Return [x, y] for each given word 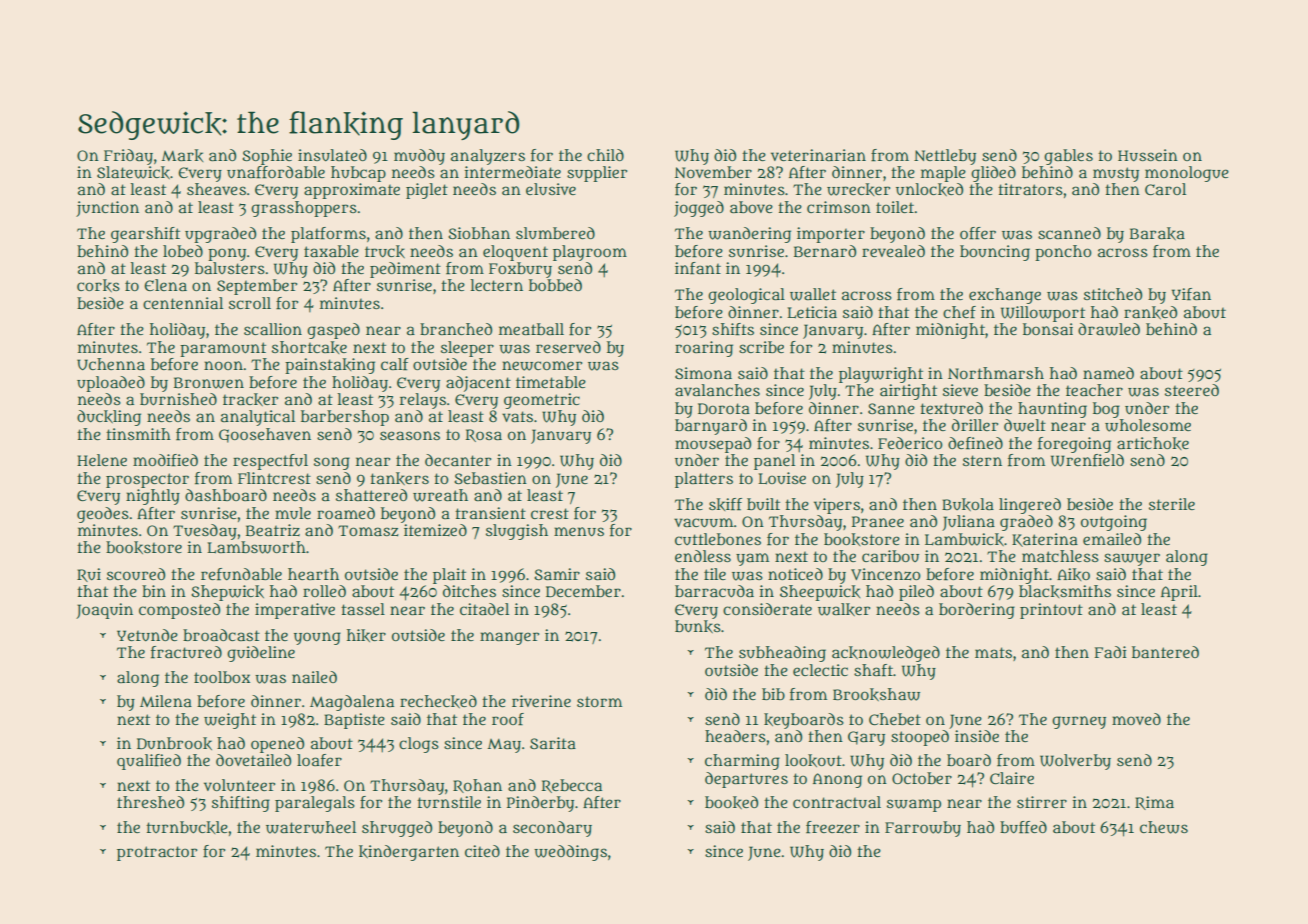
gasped [333, 331]
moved [1136, 719]
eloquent [515, 253]
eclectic [820, 670]
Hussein [1148, 155]
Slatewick [133, 172]
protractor [157, 853]
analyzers [488, 157]
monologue [1187, 174]
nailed [314, 677]
